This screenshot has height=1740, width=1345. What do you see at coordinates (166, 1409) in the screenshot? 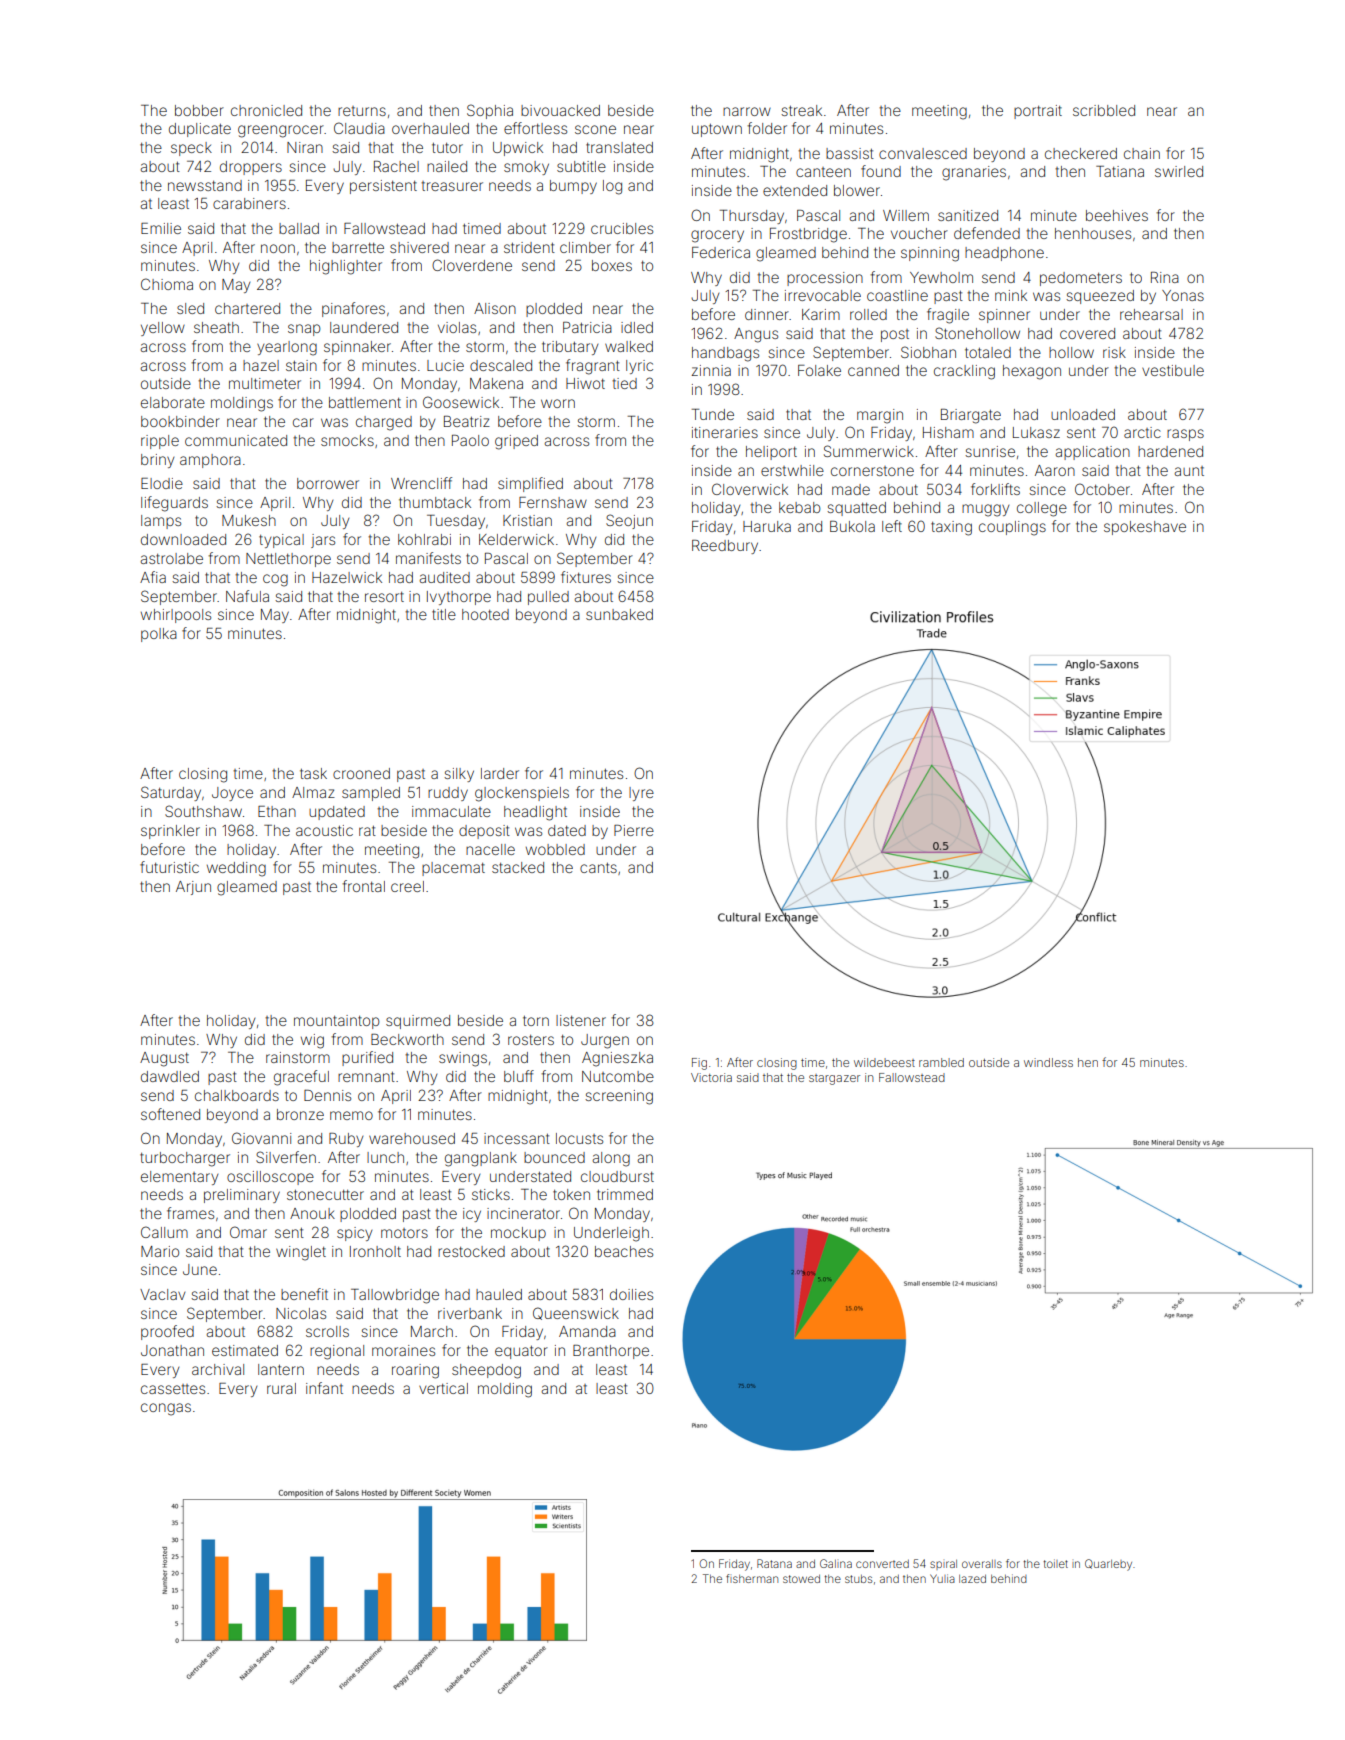
I see `congas` at bounding box center [166, 1409].
